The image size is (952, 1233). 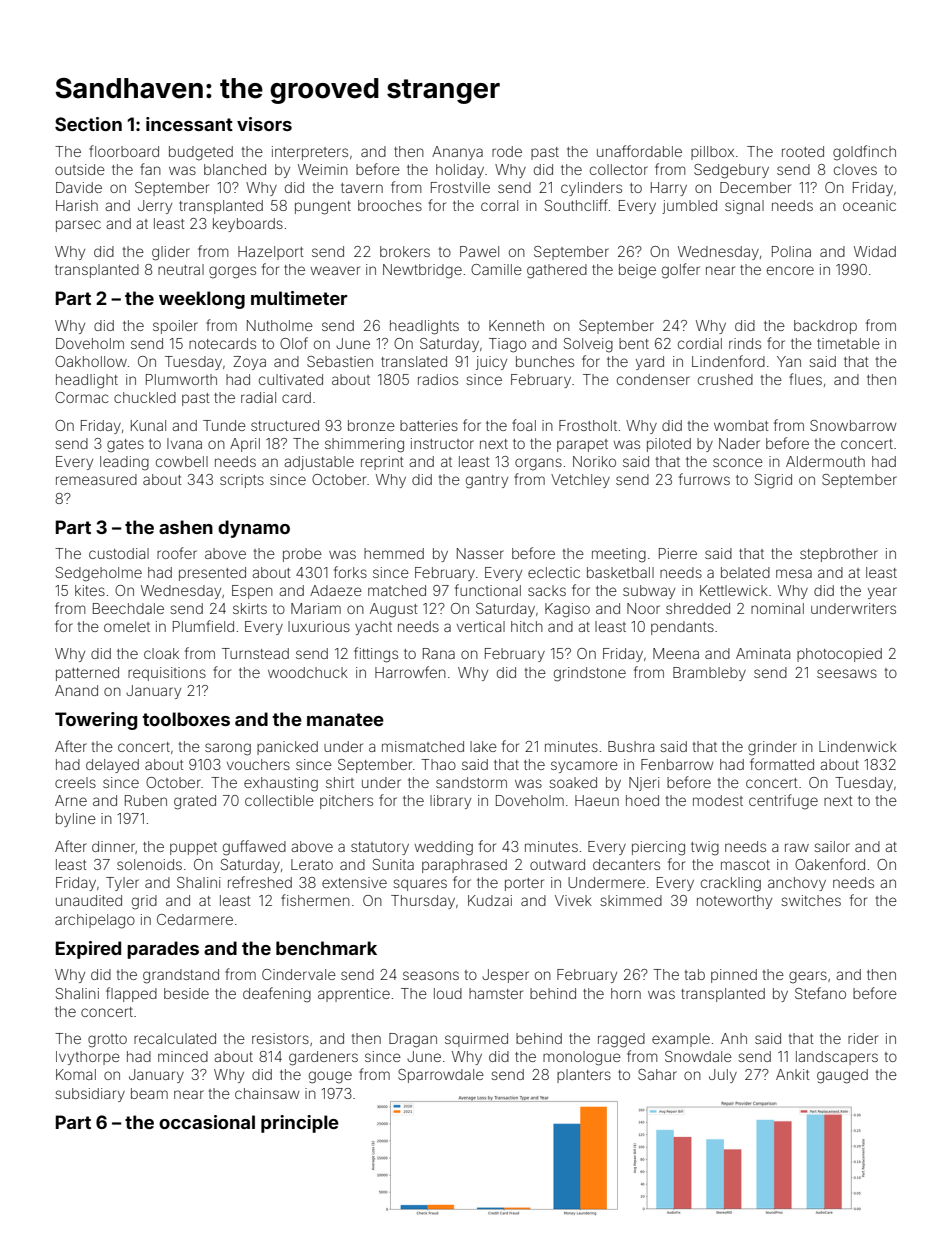 I want to click on beige, so click(x=637, y=271).
